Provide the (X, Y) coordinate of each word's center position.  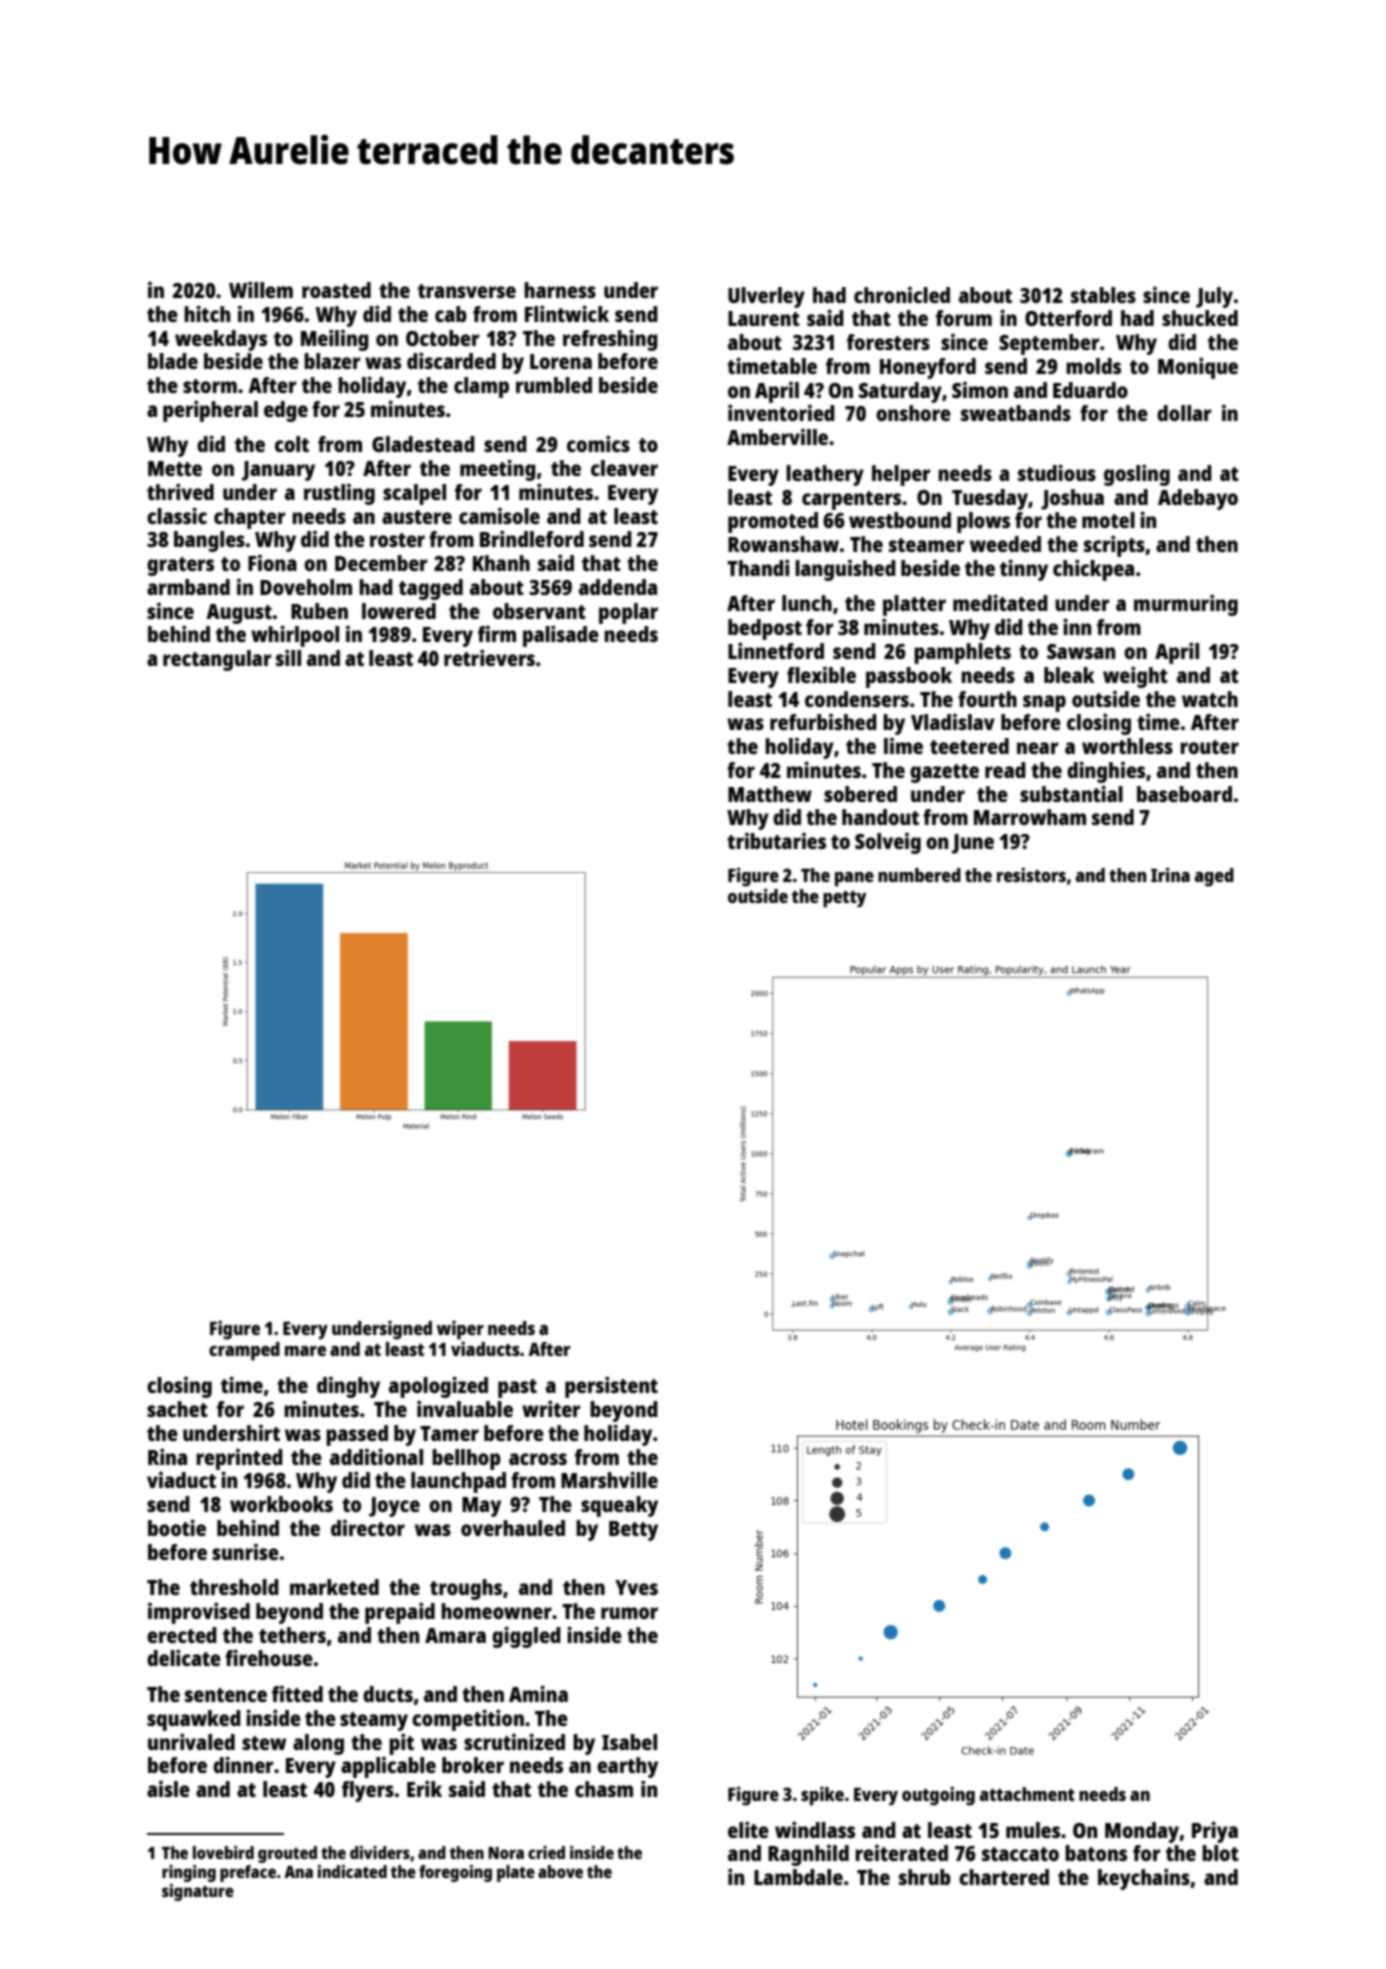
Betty (633, 1531)
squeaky (619, 1506)
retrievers (489, 657)
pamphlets (962, 653)
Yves (636, 1587)
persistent (611, 1387)
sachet (177, 1409)
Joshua (1072, 499)
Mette (175, 468)
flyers (368, 1791)
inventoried (781, 412)
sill (288, 657)
